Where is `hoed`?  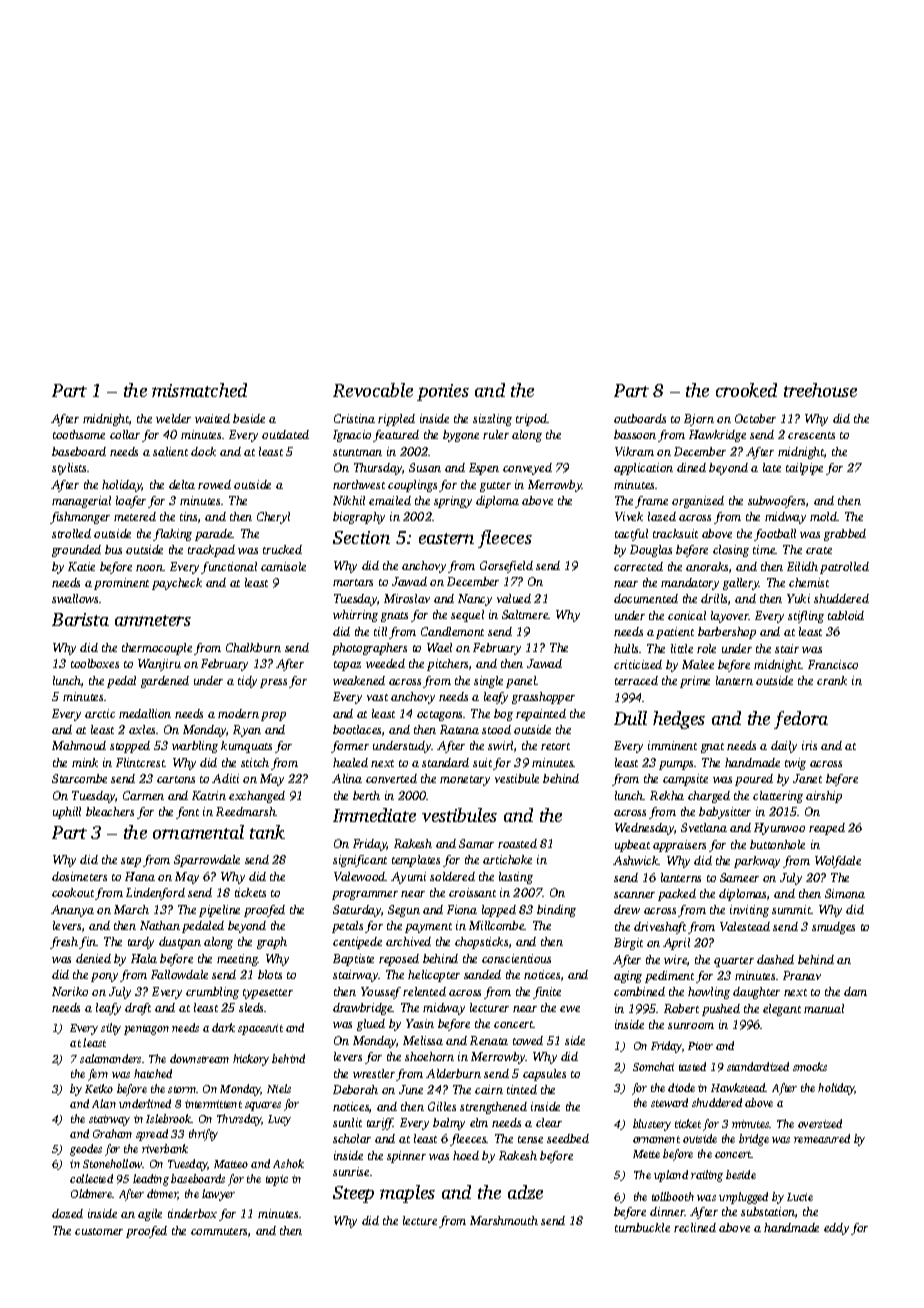
hoed is located at coordinates (466, 1155).
